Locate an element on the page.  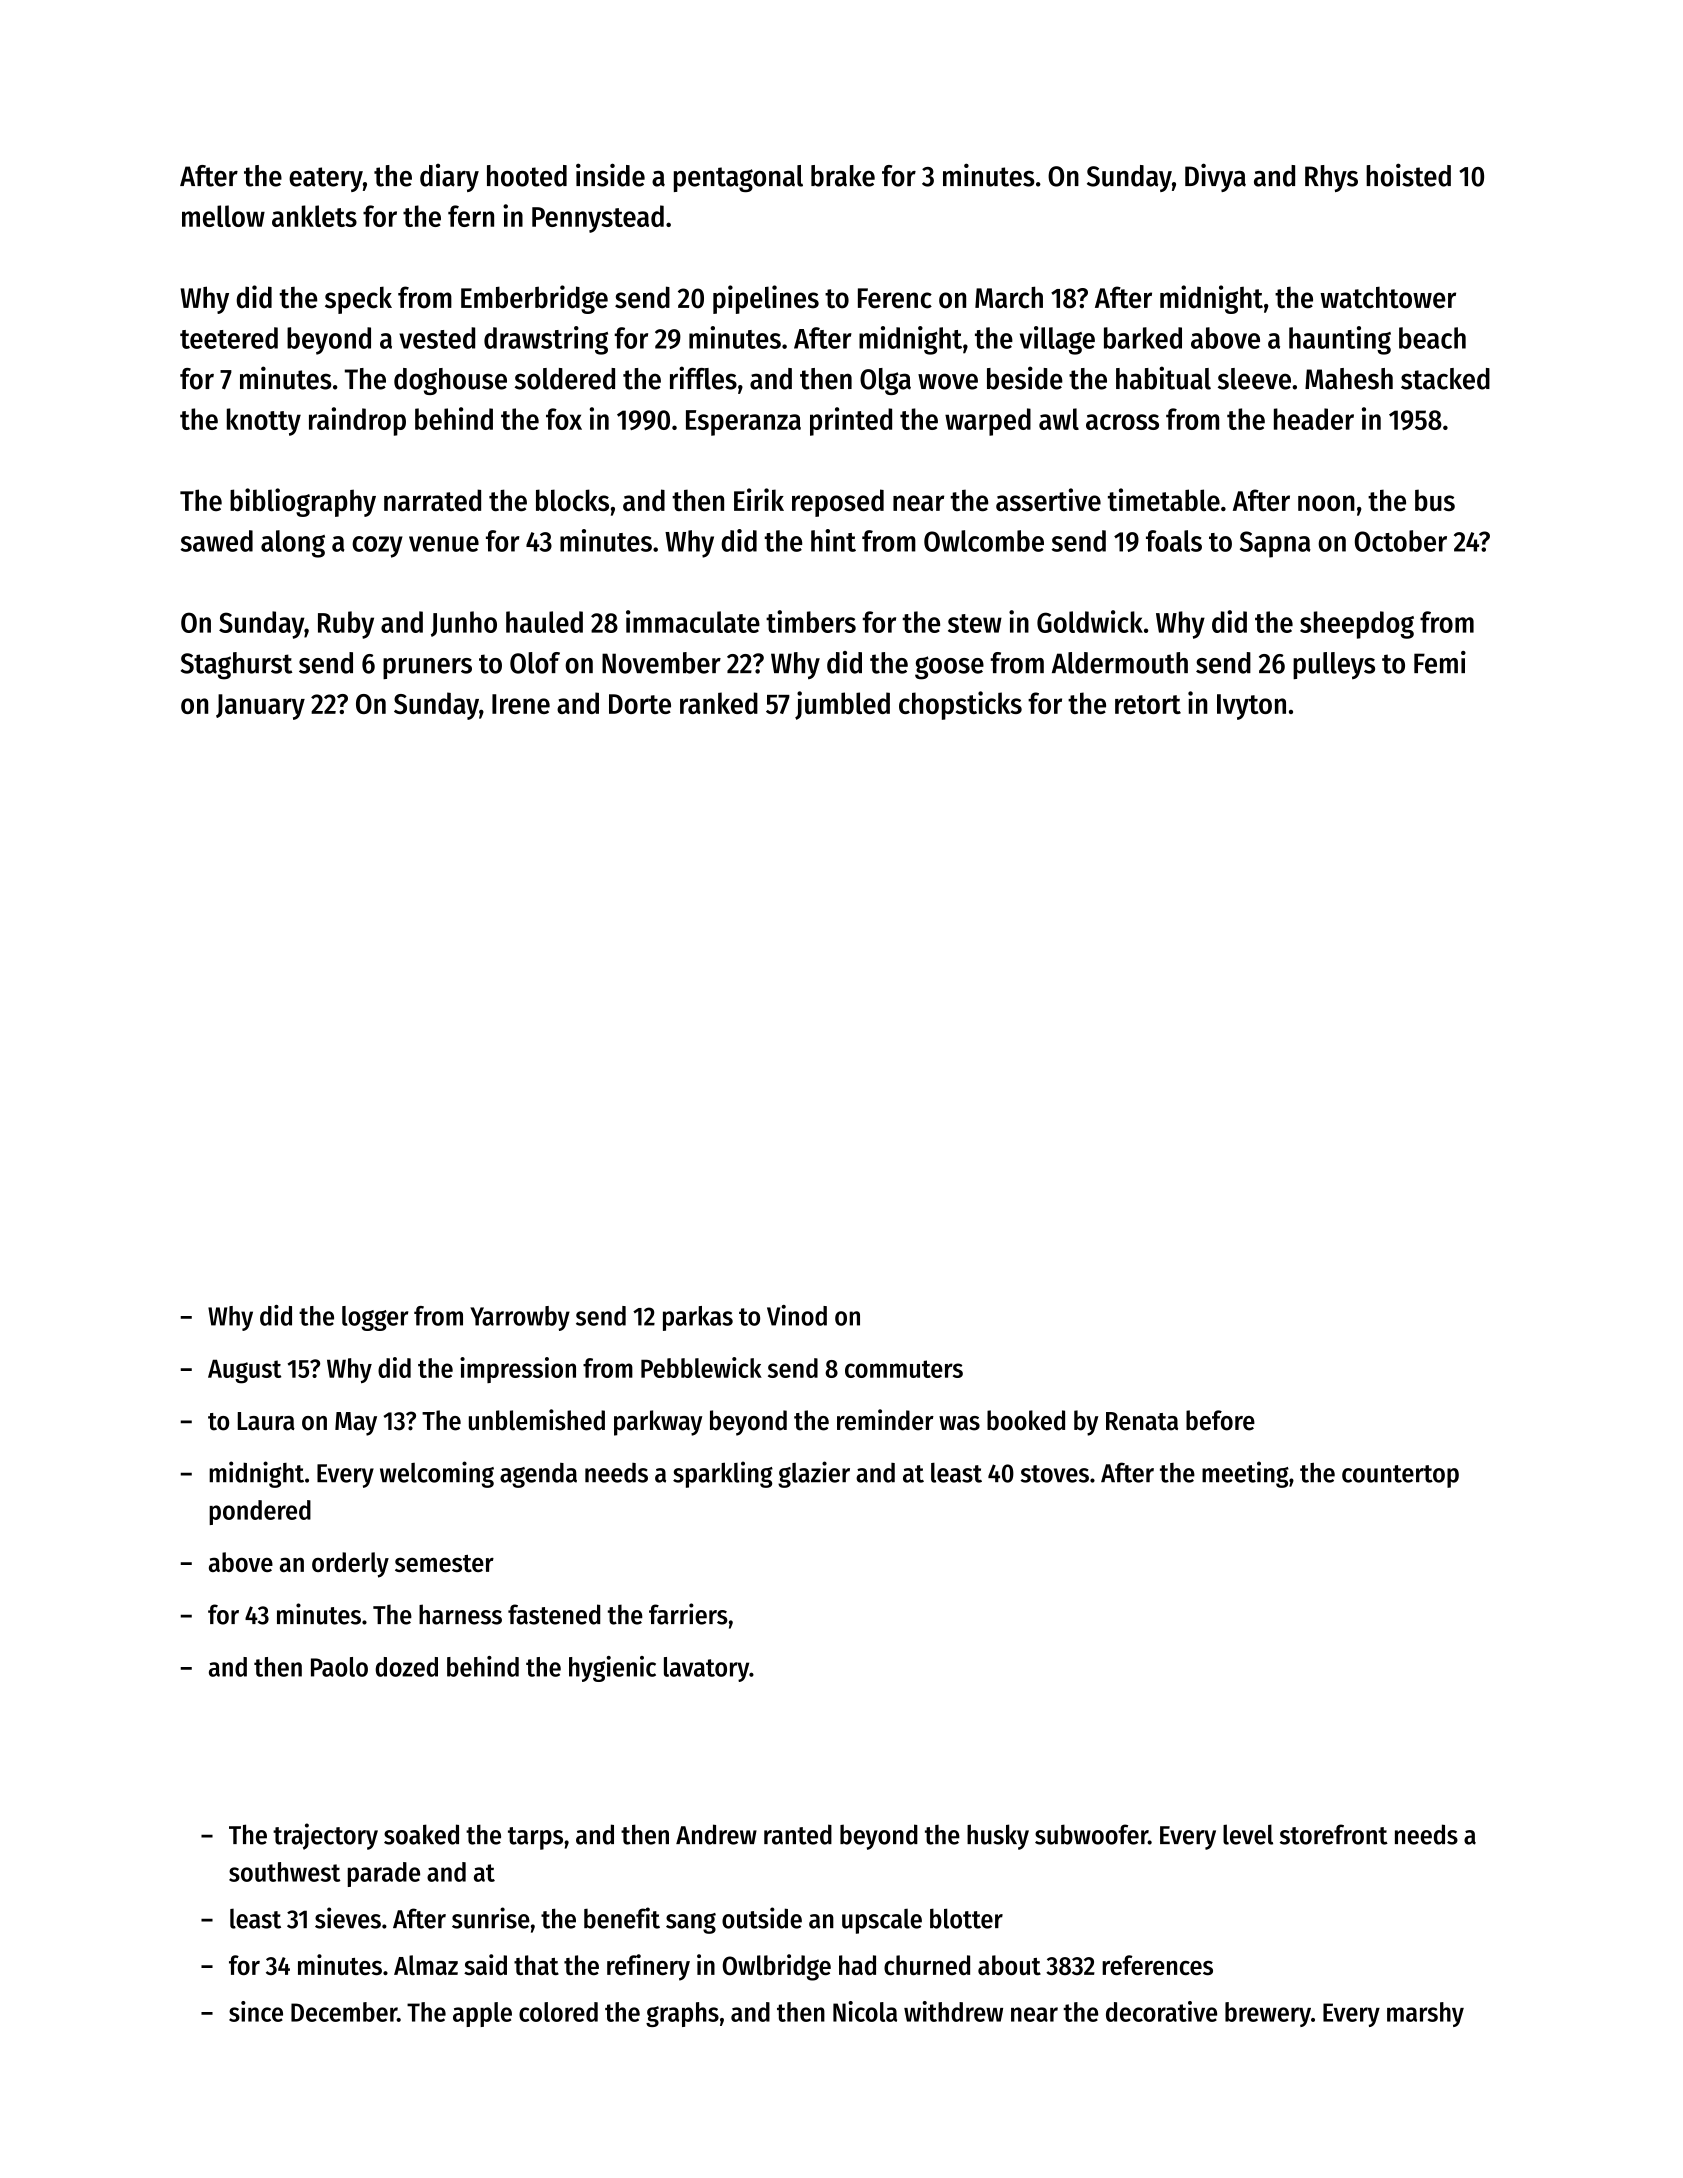
withdrew is located at coordinates (953, 2011).
